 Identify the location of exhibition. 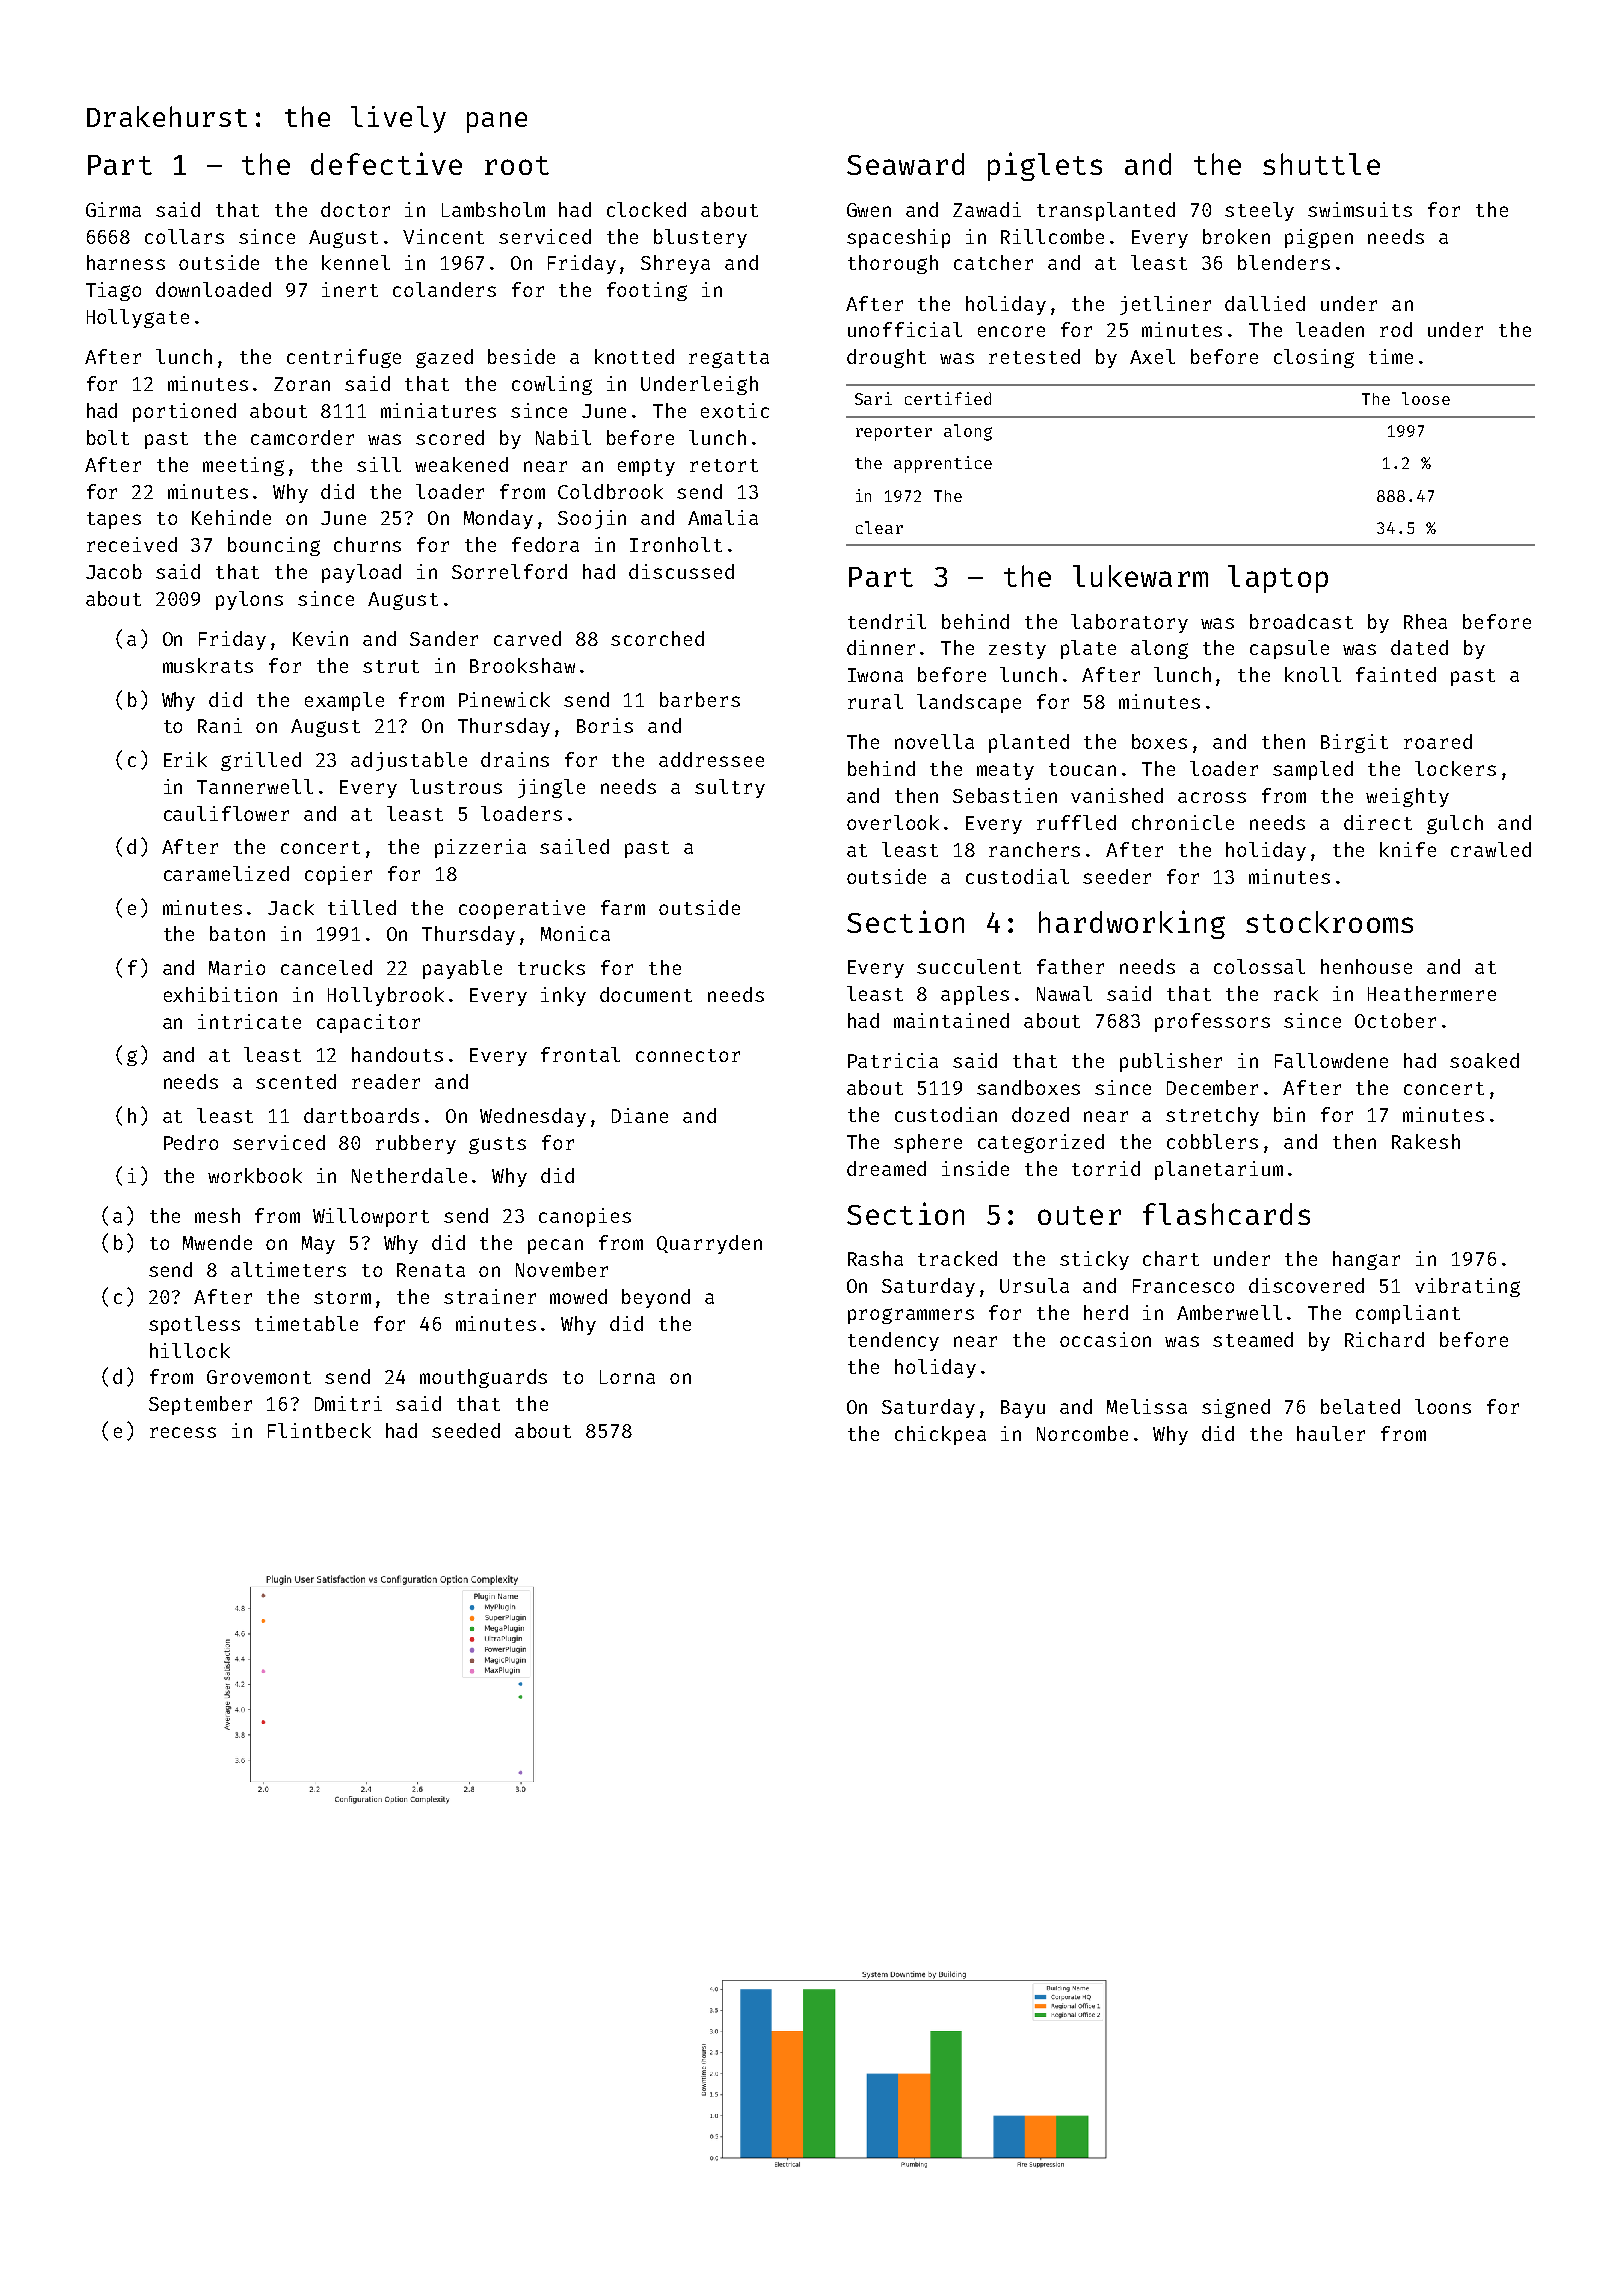
(220, 994).
